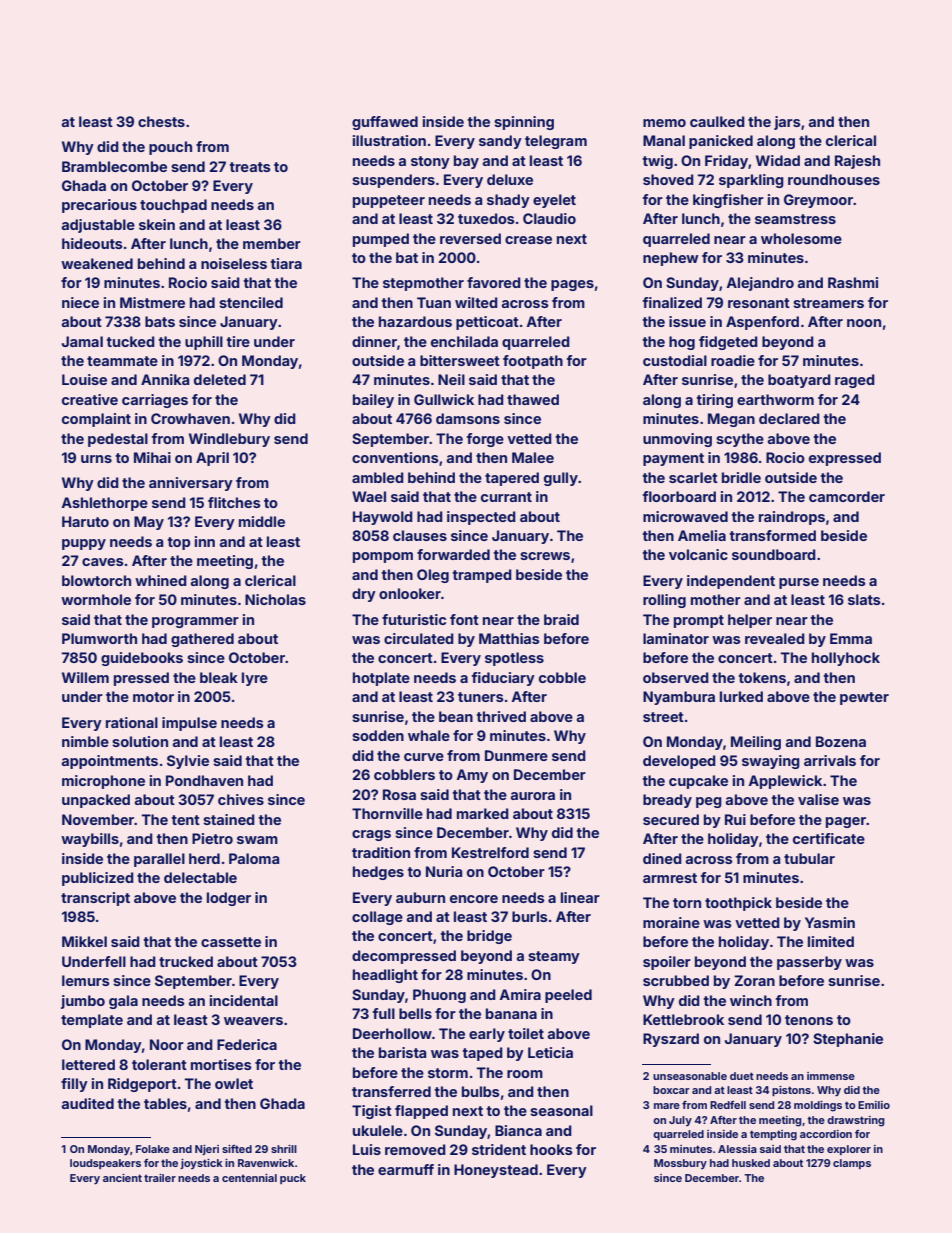 The image size is (952, 1233). Describe the element at coordinates (792, 518) in the screenshot. I see `raindrops` at that location.
